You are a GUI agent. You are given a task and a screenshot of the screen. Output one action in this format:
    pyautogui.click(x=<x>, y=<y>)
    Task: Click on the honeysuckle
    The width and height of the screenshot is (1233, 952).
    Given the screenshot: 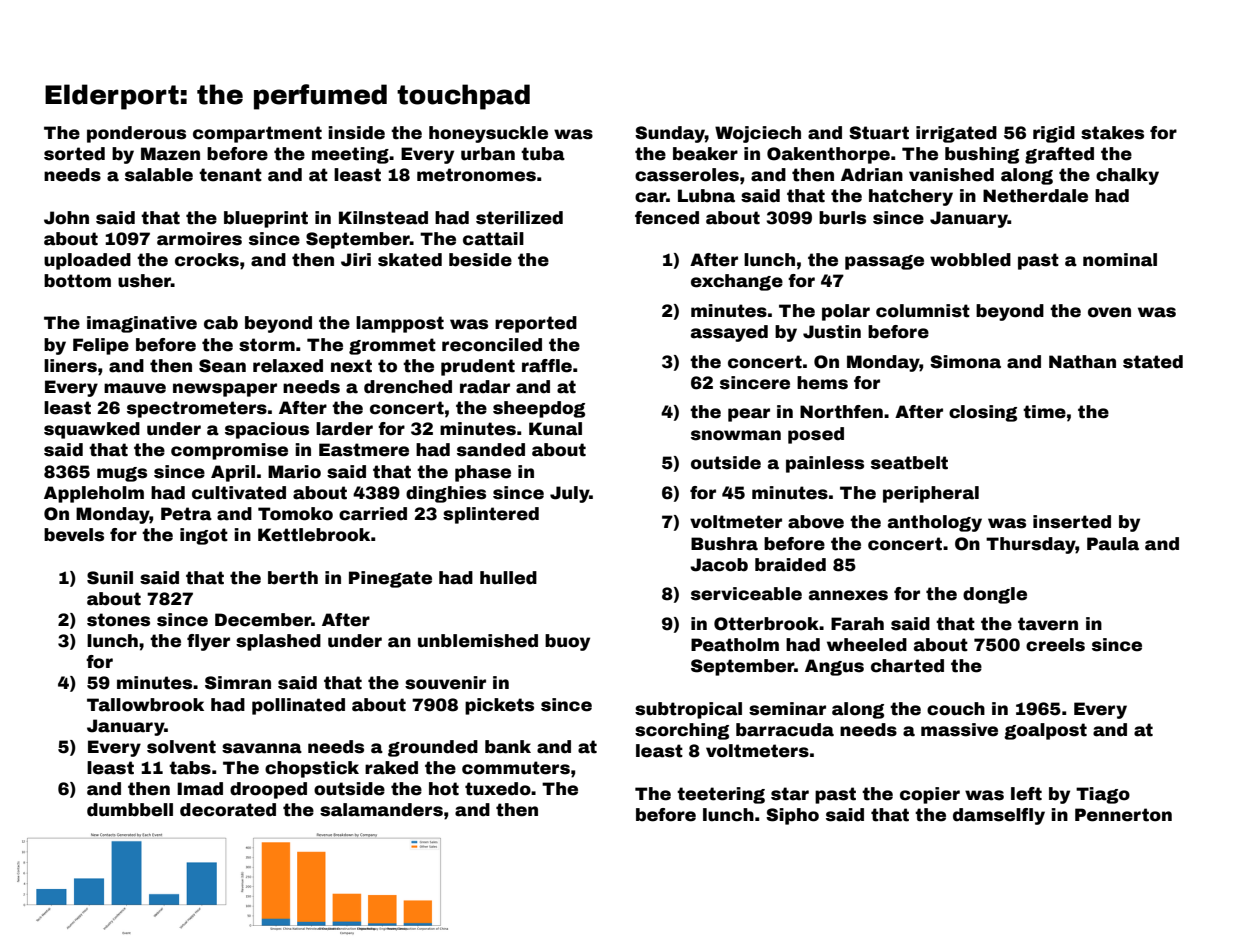 What is the action you would take?
    pyautogui.click(x=488, y=134)
